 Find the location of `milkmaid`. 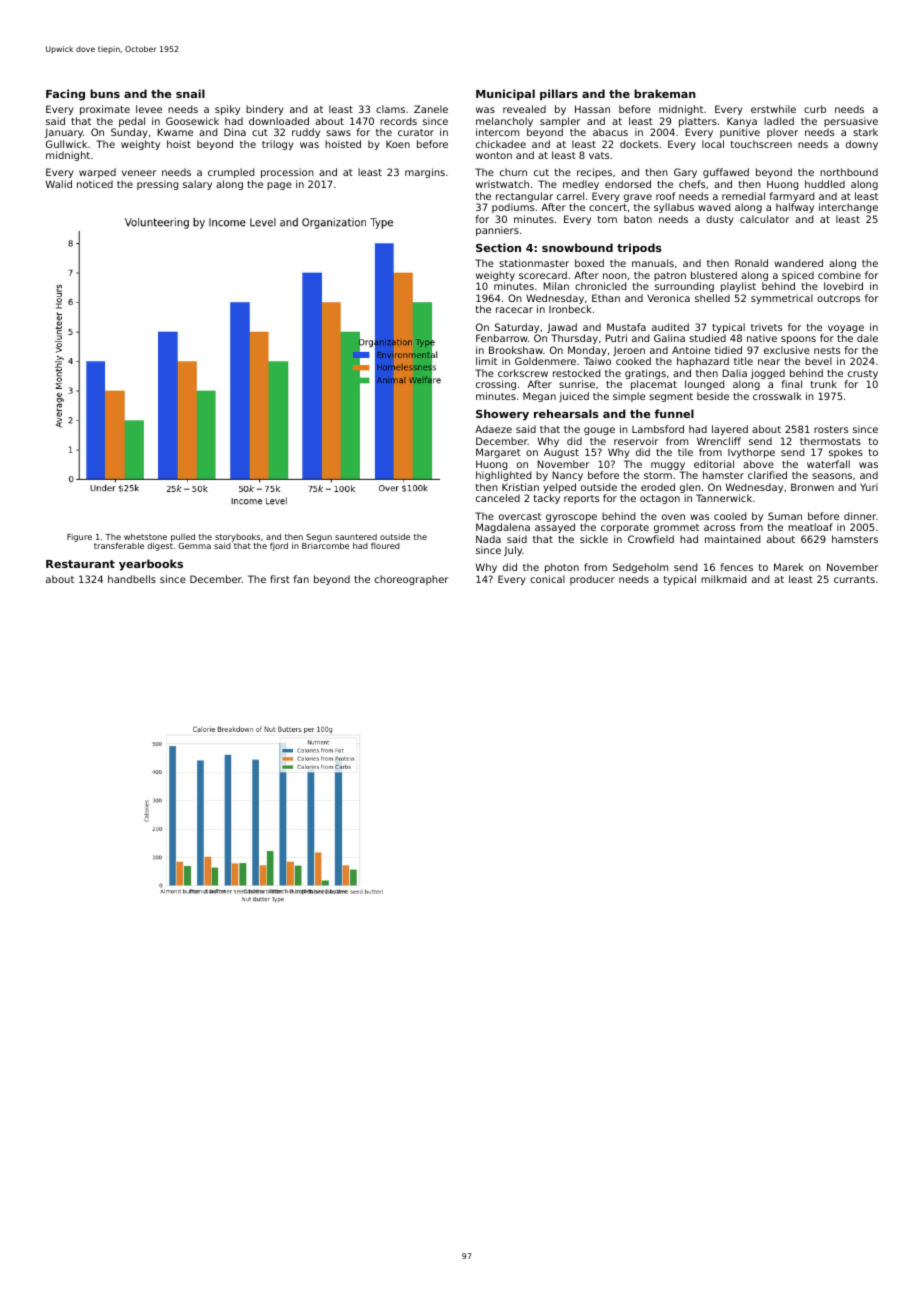

milkmaid is located at coordinates (723, 579).
